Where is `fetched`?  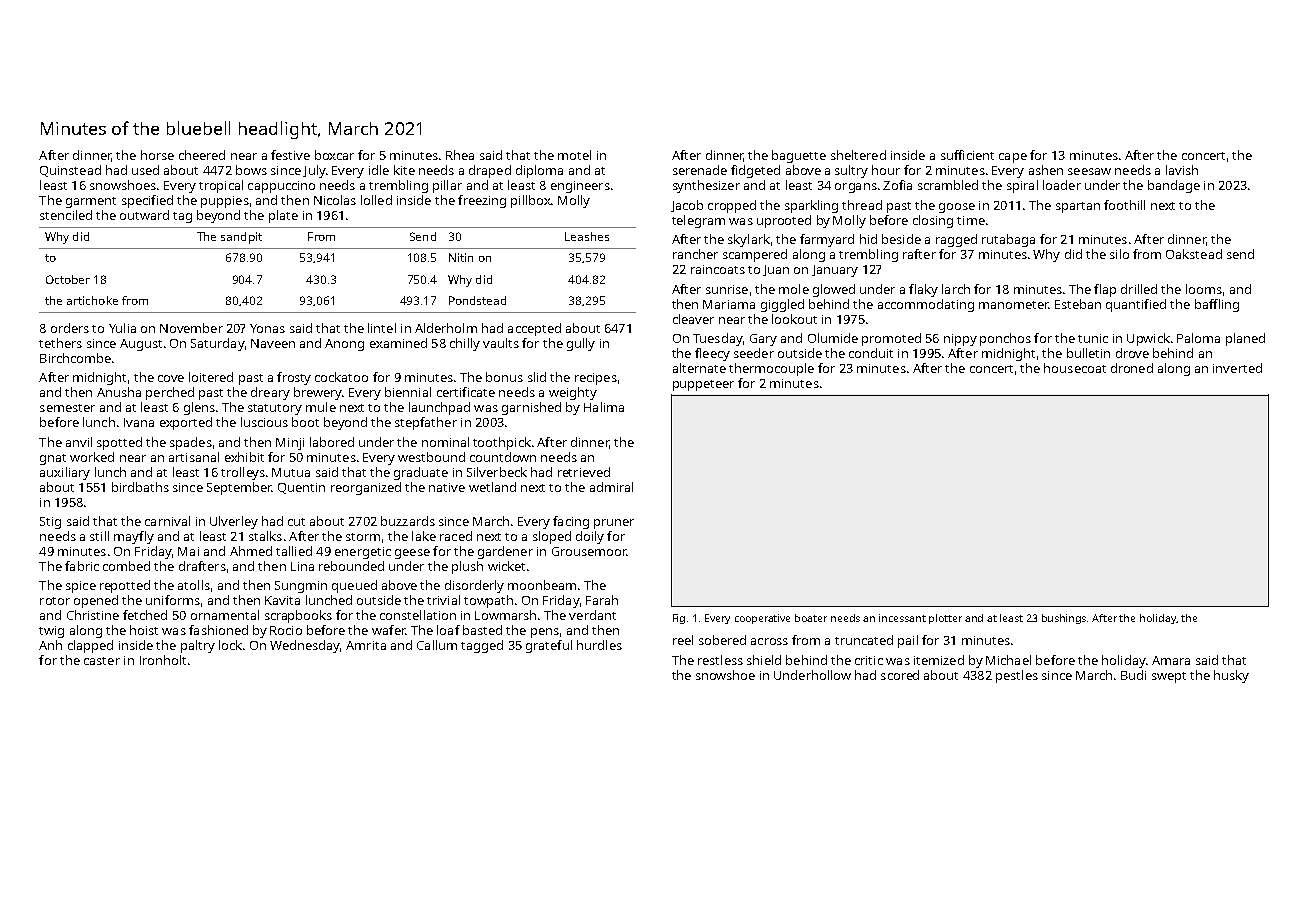 fetched is located at coordinates (145, 615).
